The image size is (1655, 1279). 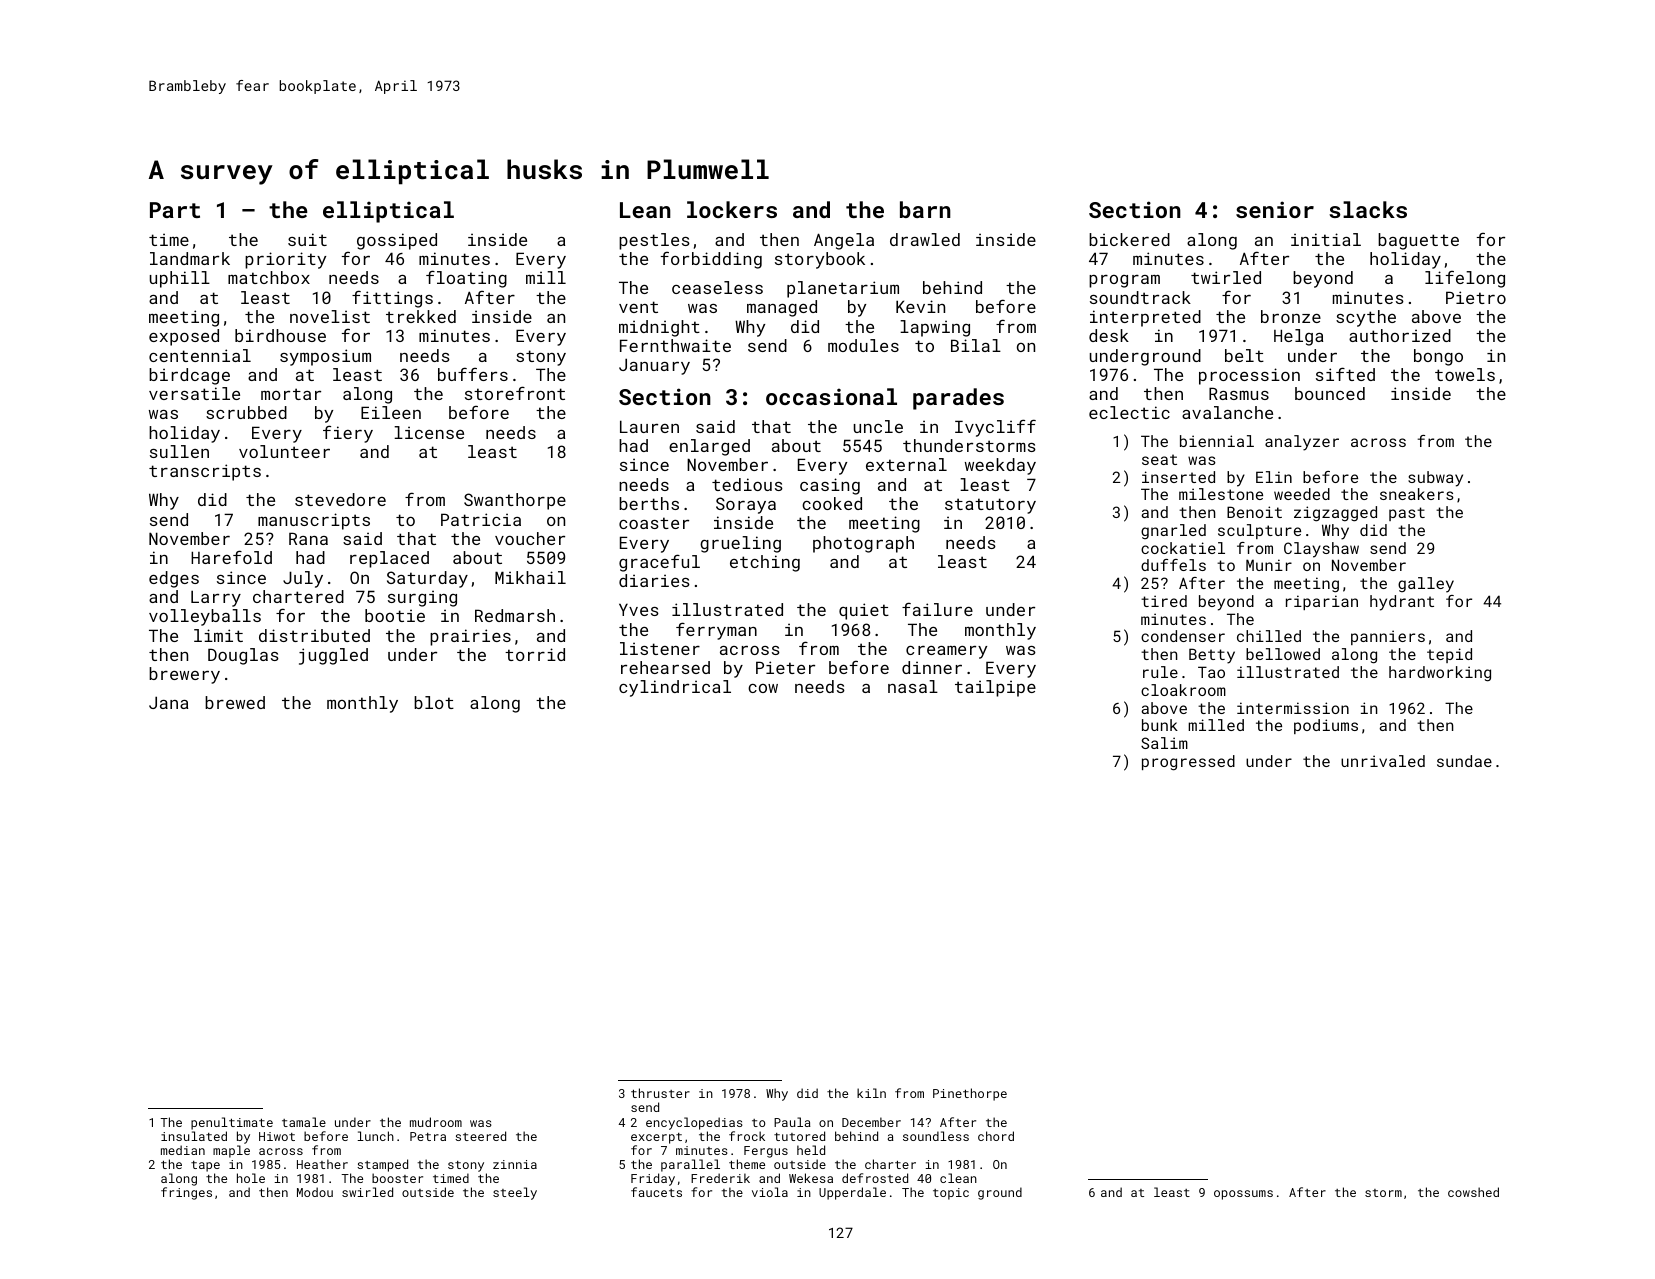 I want to click on blot, so click(x=434, y=702).
